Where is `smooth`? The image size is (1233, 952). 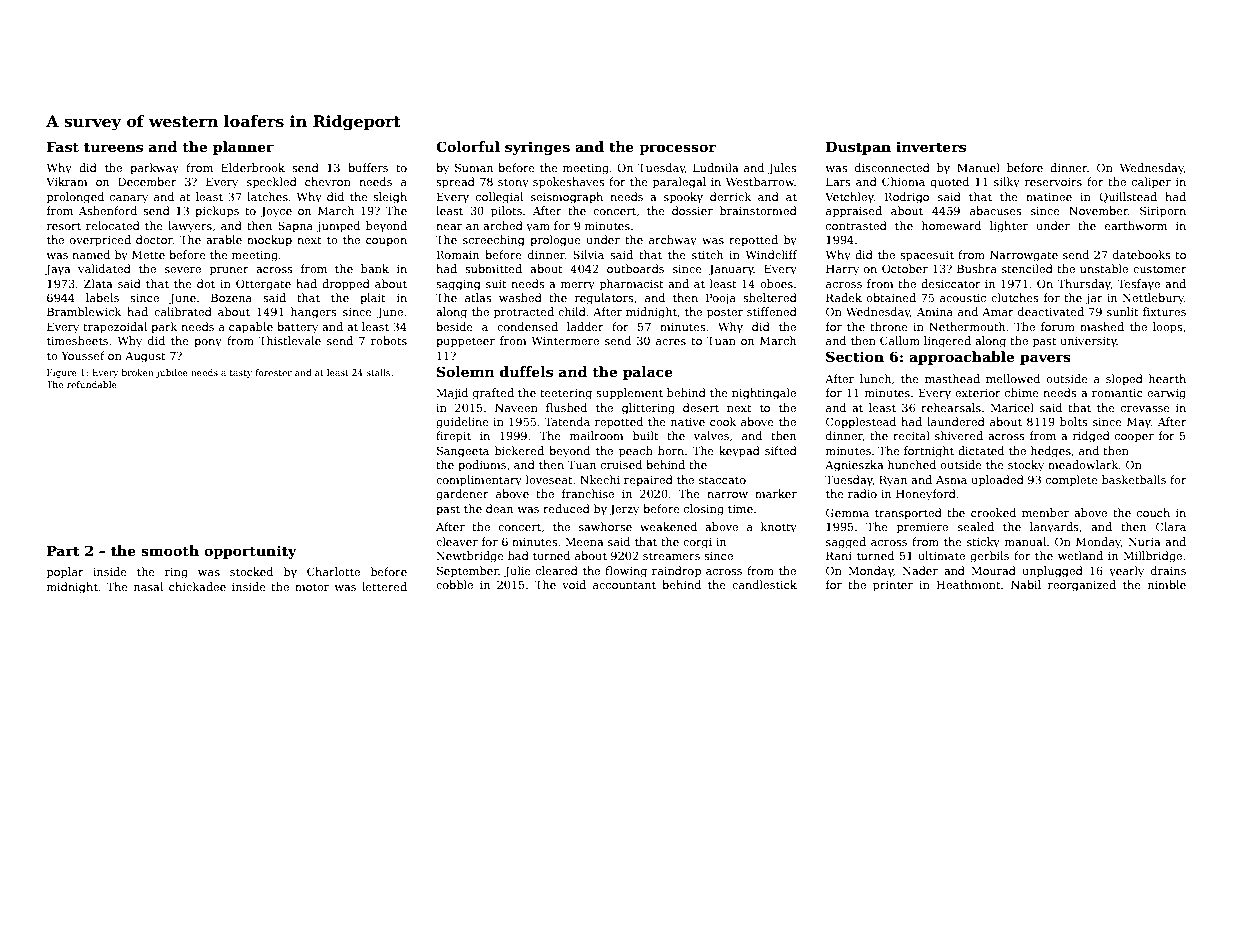
smooth is located at coordinates (170, 550).
